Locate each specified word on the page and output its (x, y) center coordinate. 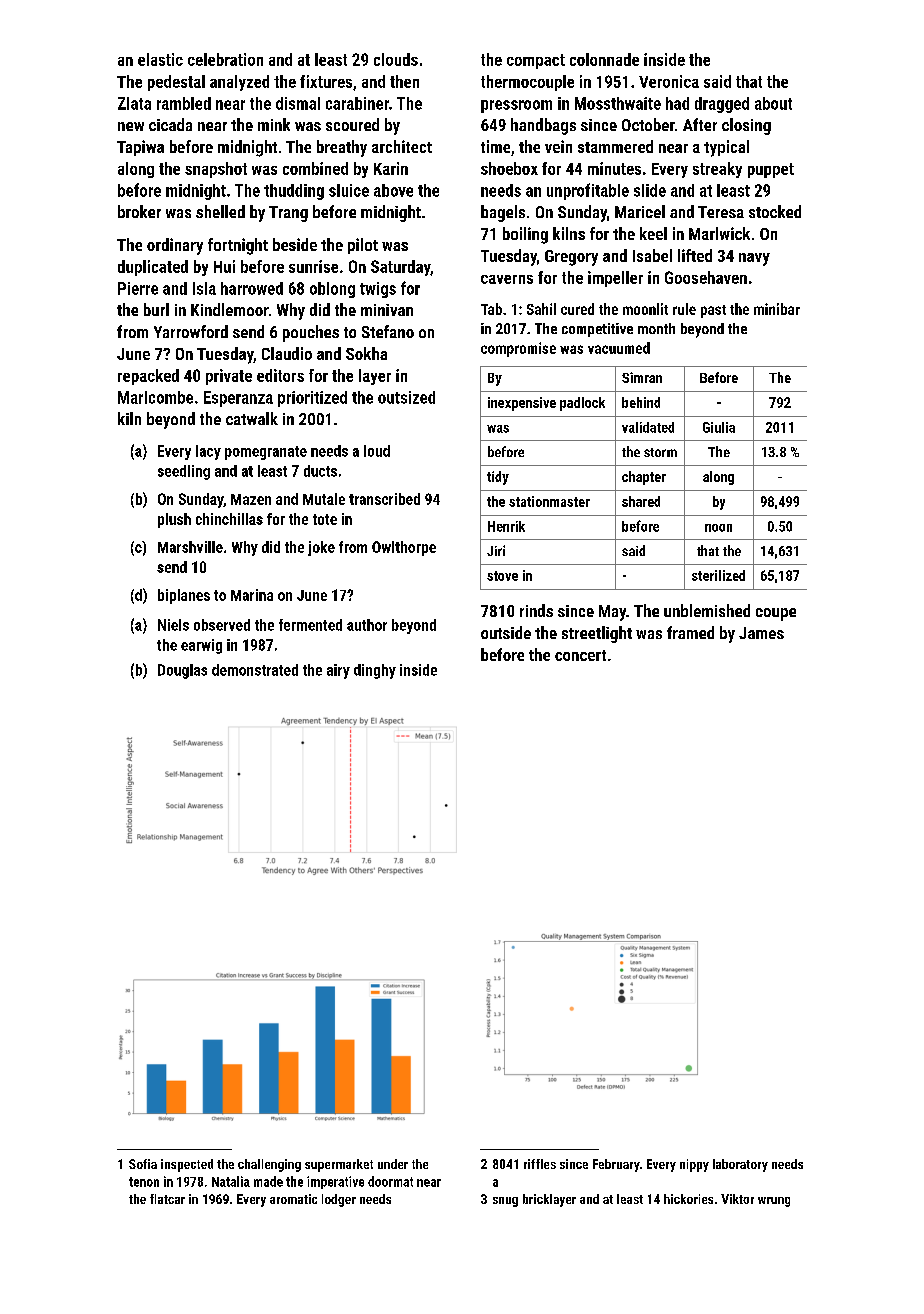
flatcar (167, 1199)
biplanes (184, 596)
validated (648, 427)
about (773, 103)
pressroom (516, 106)
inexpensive (522, 404)
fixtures (326, 81)
